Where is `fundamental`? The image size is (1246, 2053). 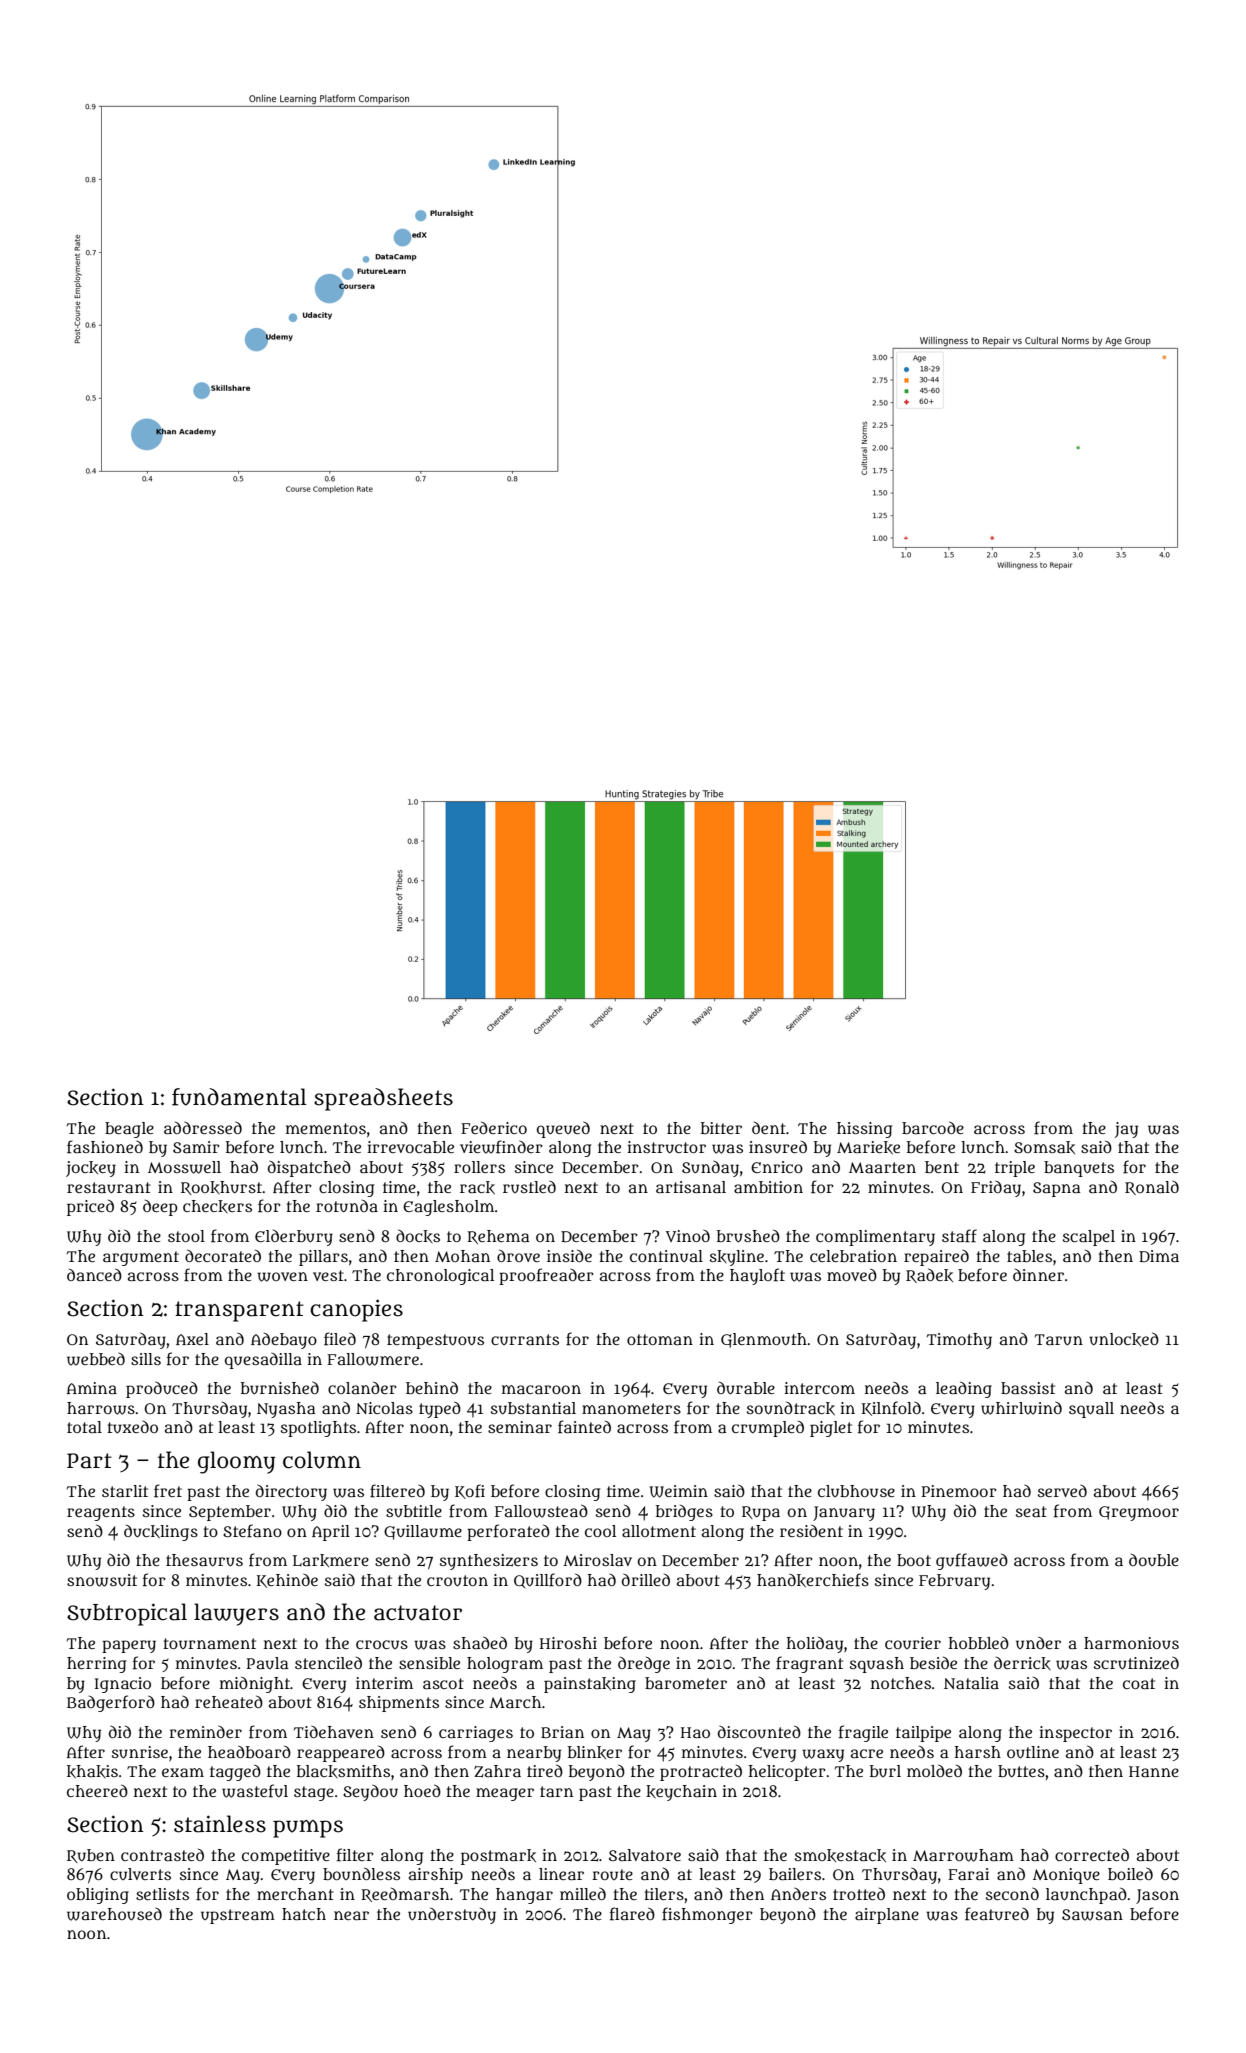 fundamental is located at coordinates (239, 1097).
